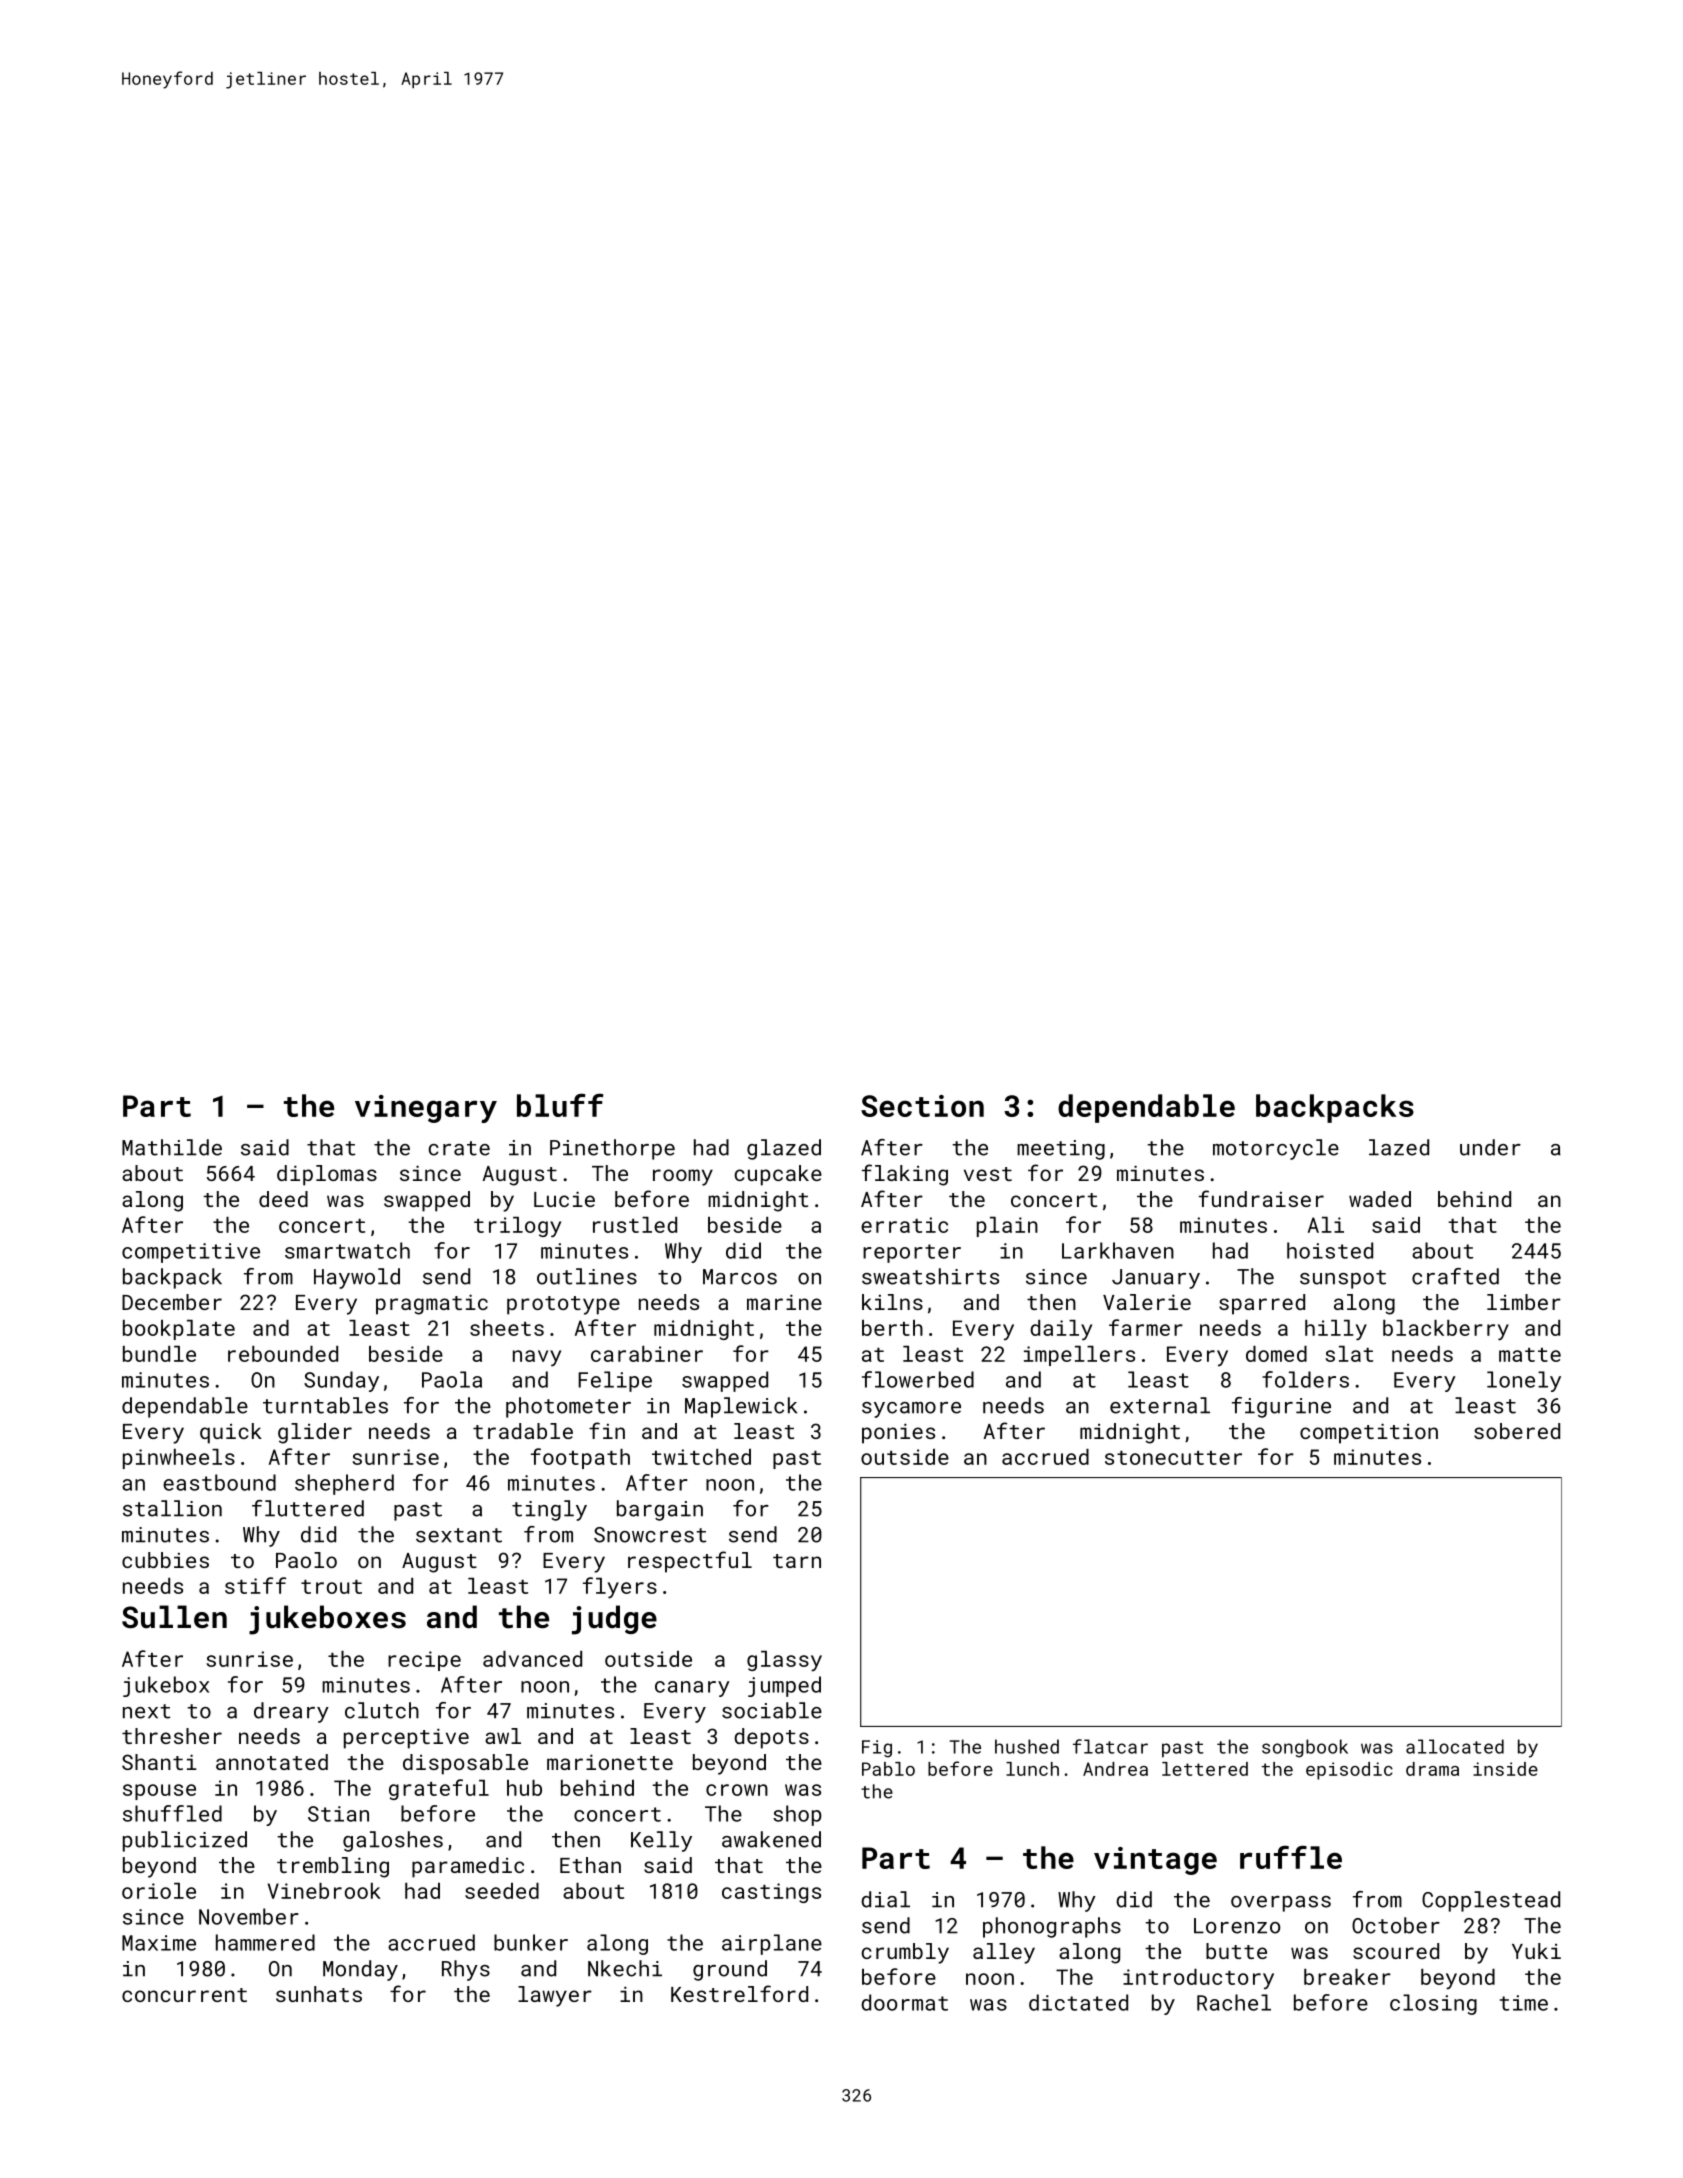 The width and height of the screenshot is (1683, 2178). Describe the element at coordinates (620, 1588) in the screenshot. I see `flyers` at that location.
